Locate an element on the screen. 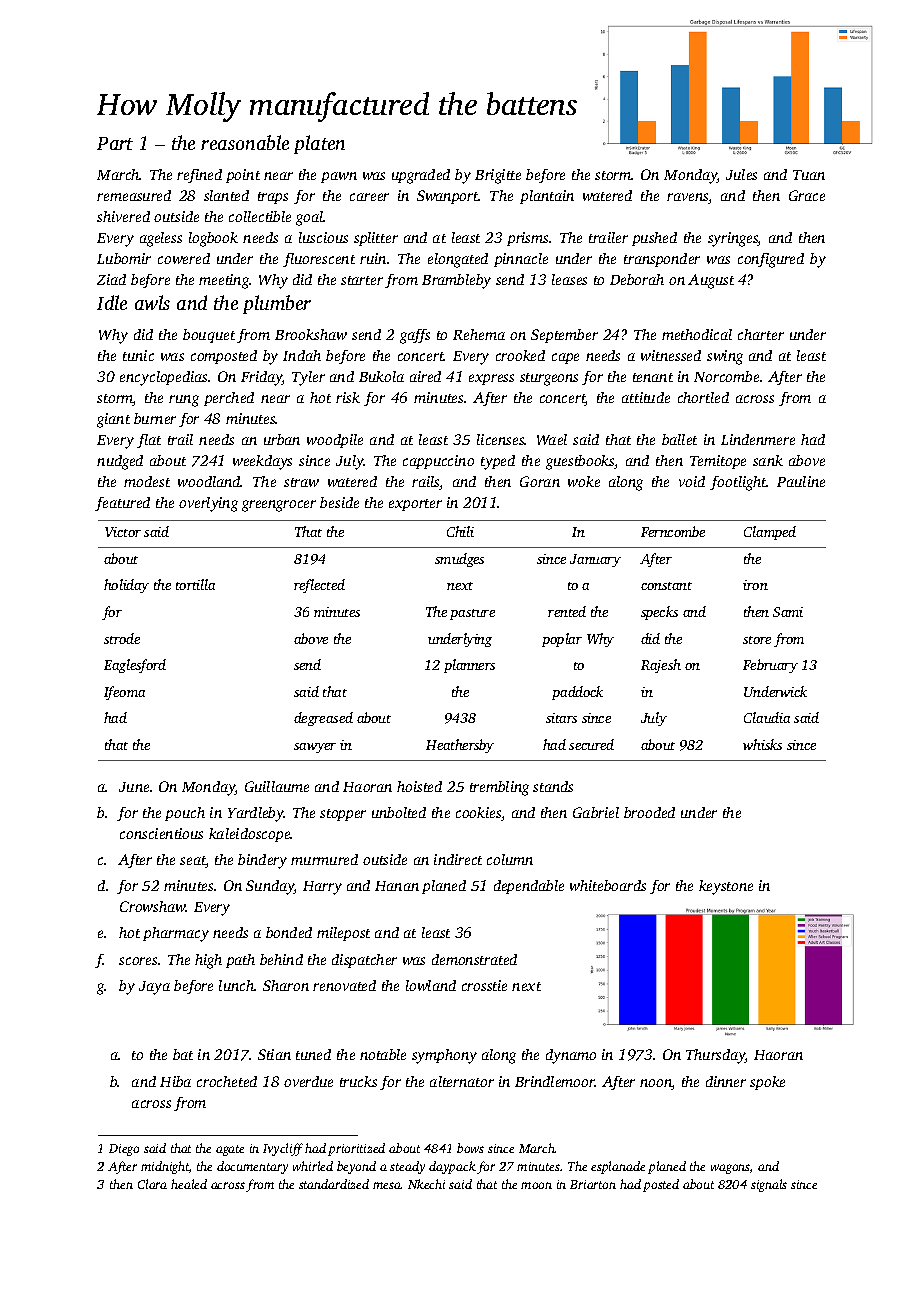  smudges is located at coordinates (459, 560).
